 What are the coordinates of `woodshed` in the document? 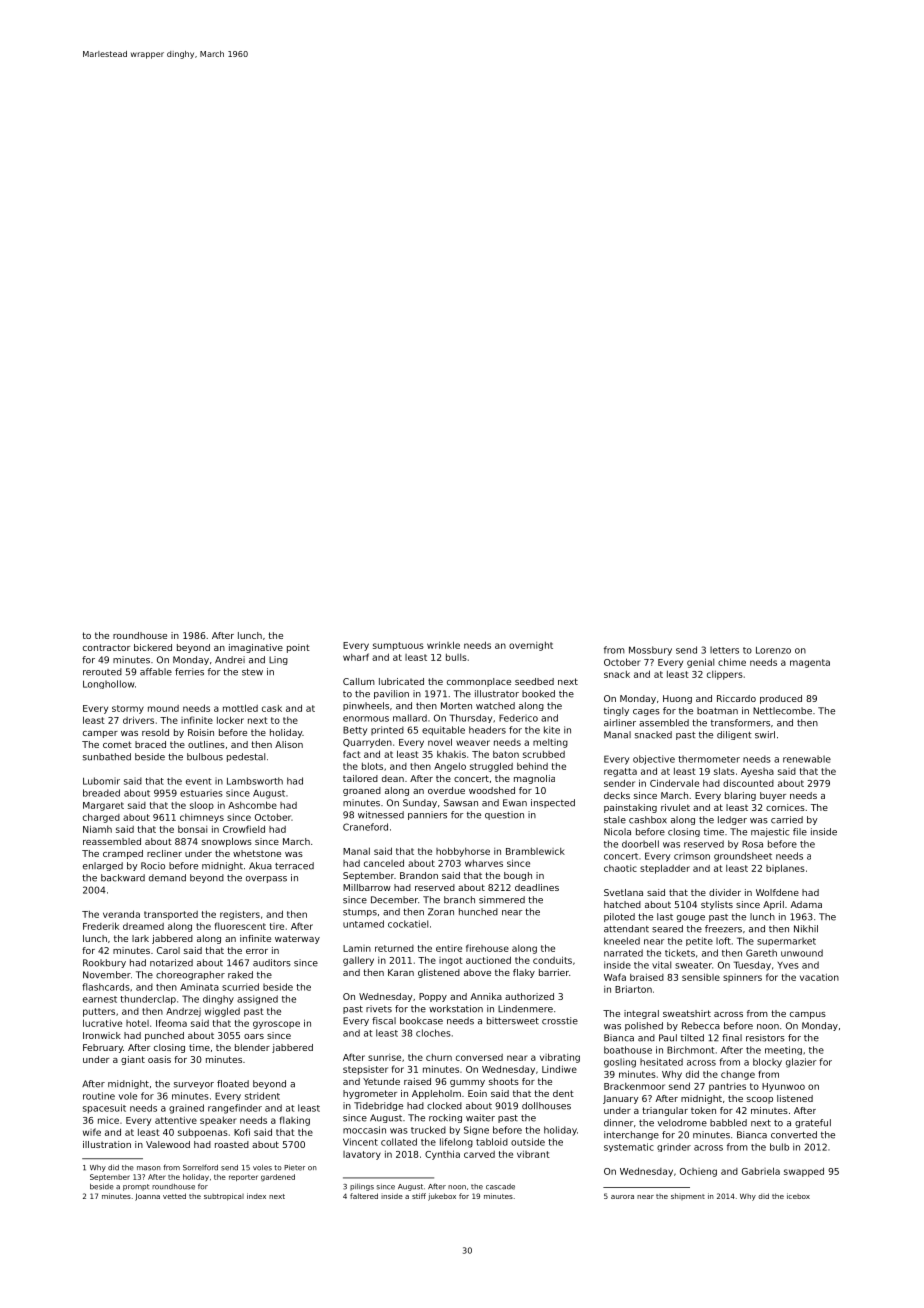 It's located at (492, 790).
